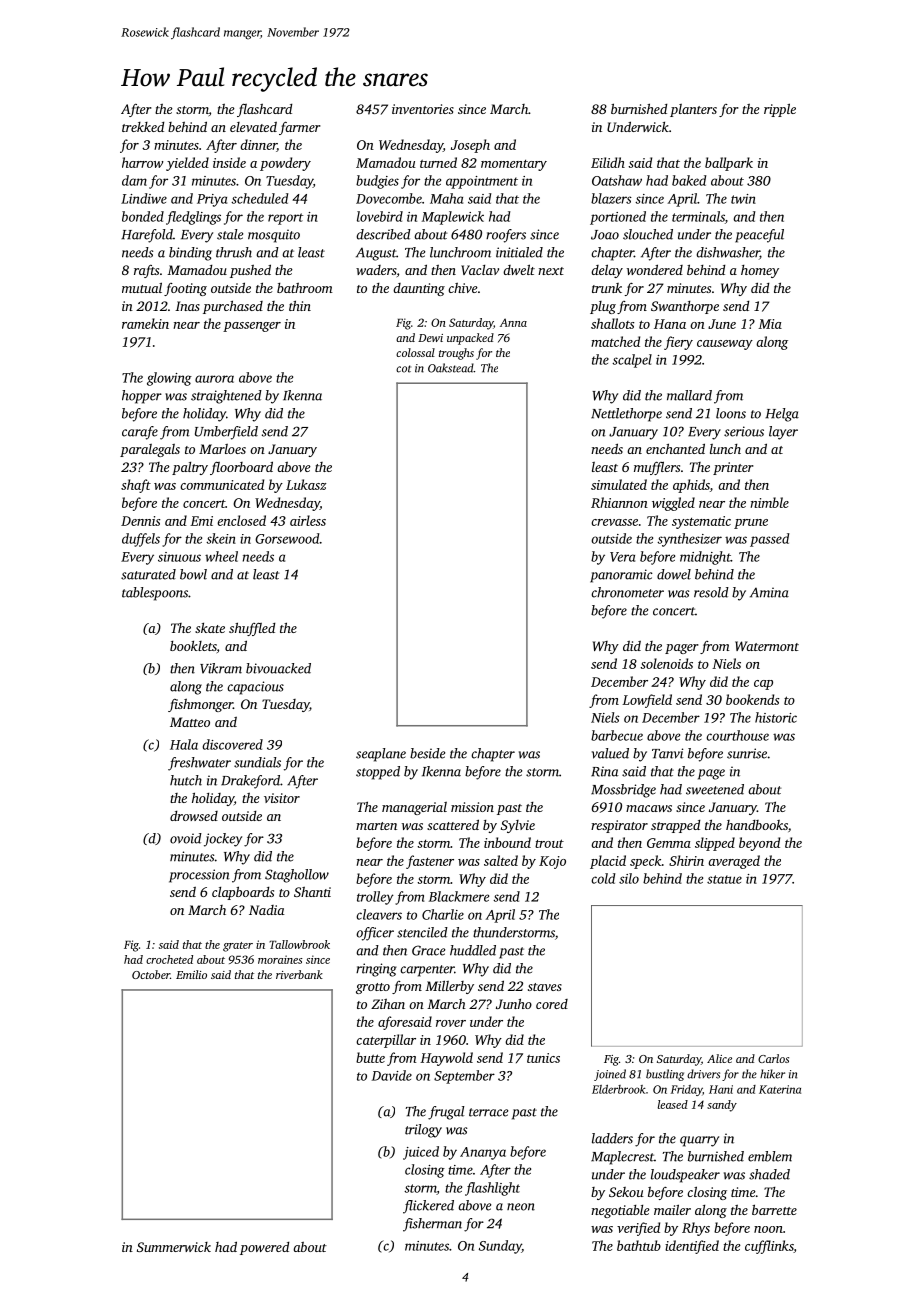 This screenshot has width=924, height=1308. I want to click on silo, so click(629, 878).
